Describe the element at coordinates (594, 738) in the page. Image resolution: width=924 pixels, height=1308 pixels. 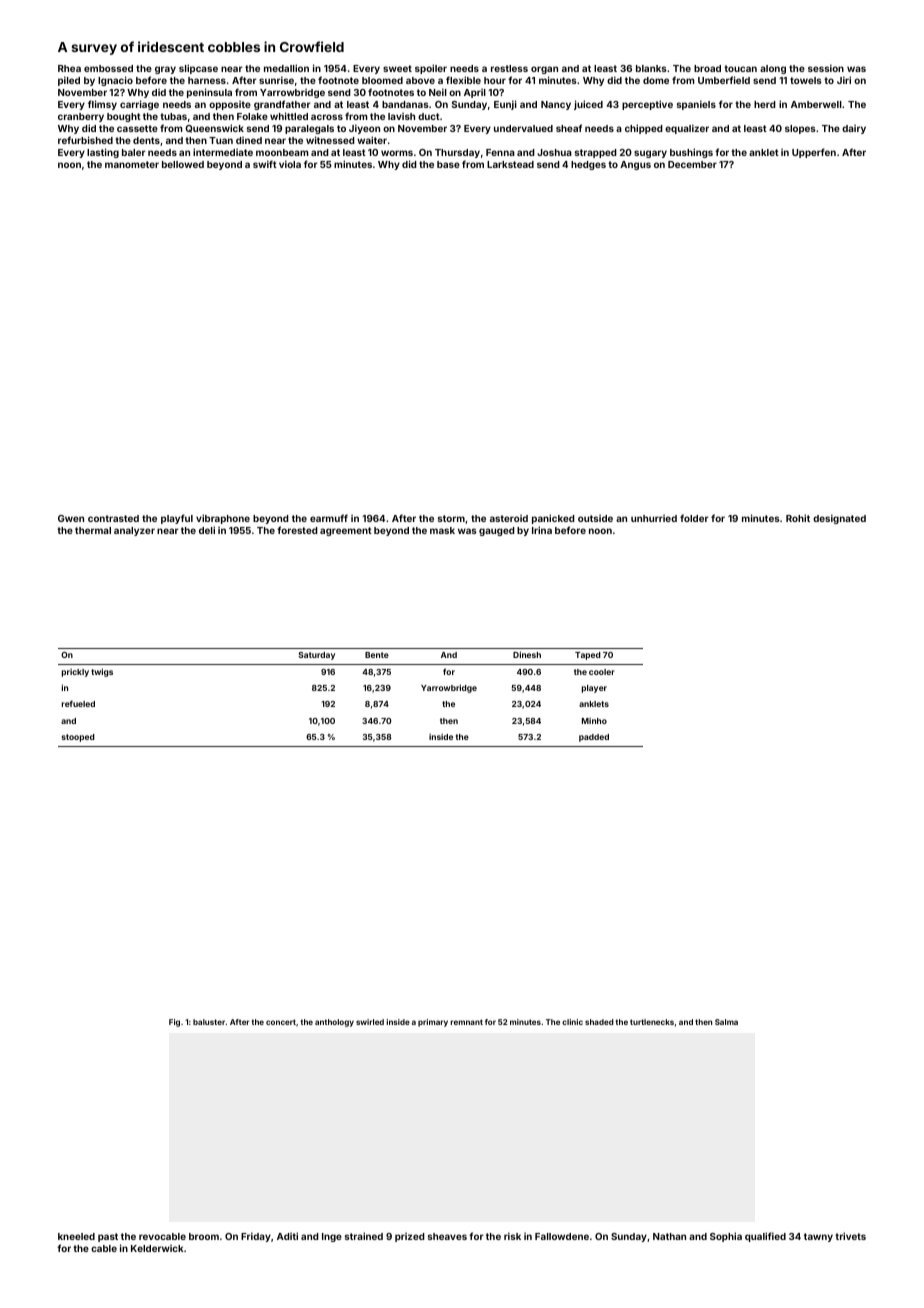
I see `padded` at that location.
